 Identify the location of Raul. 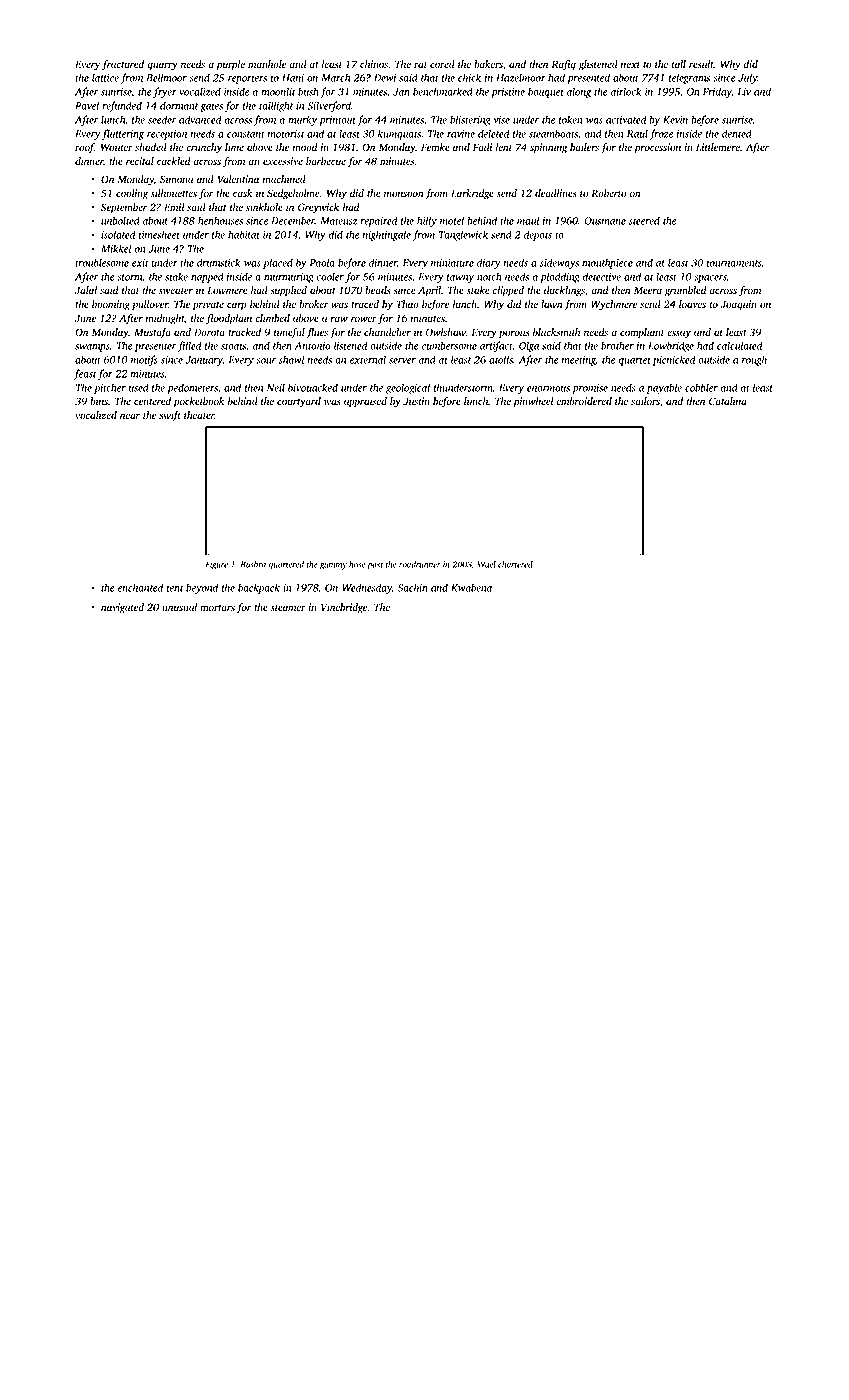
(637, 133).
